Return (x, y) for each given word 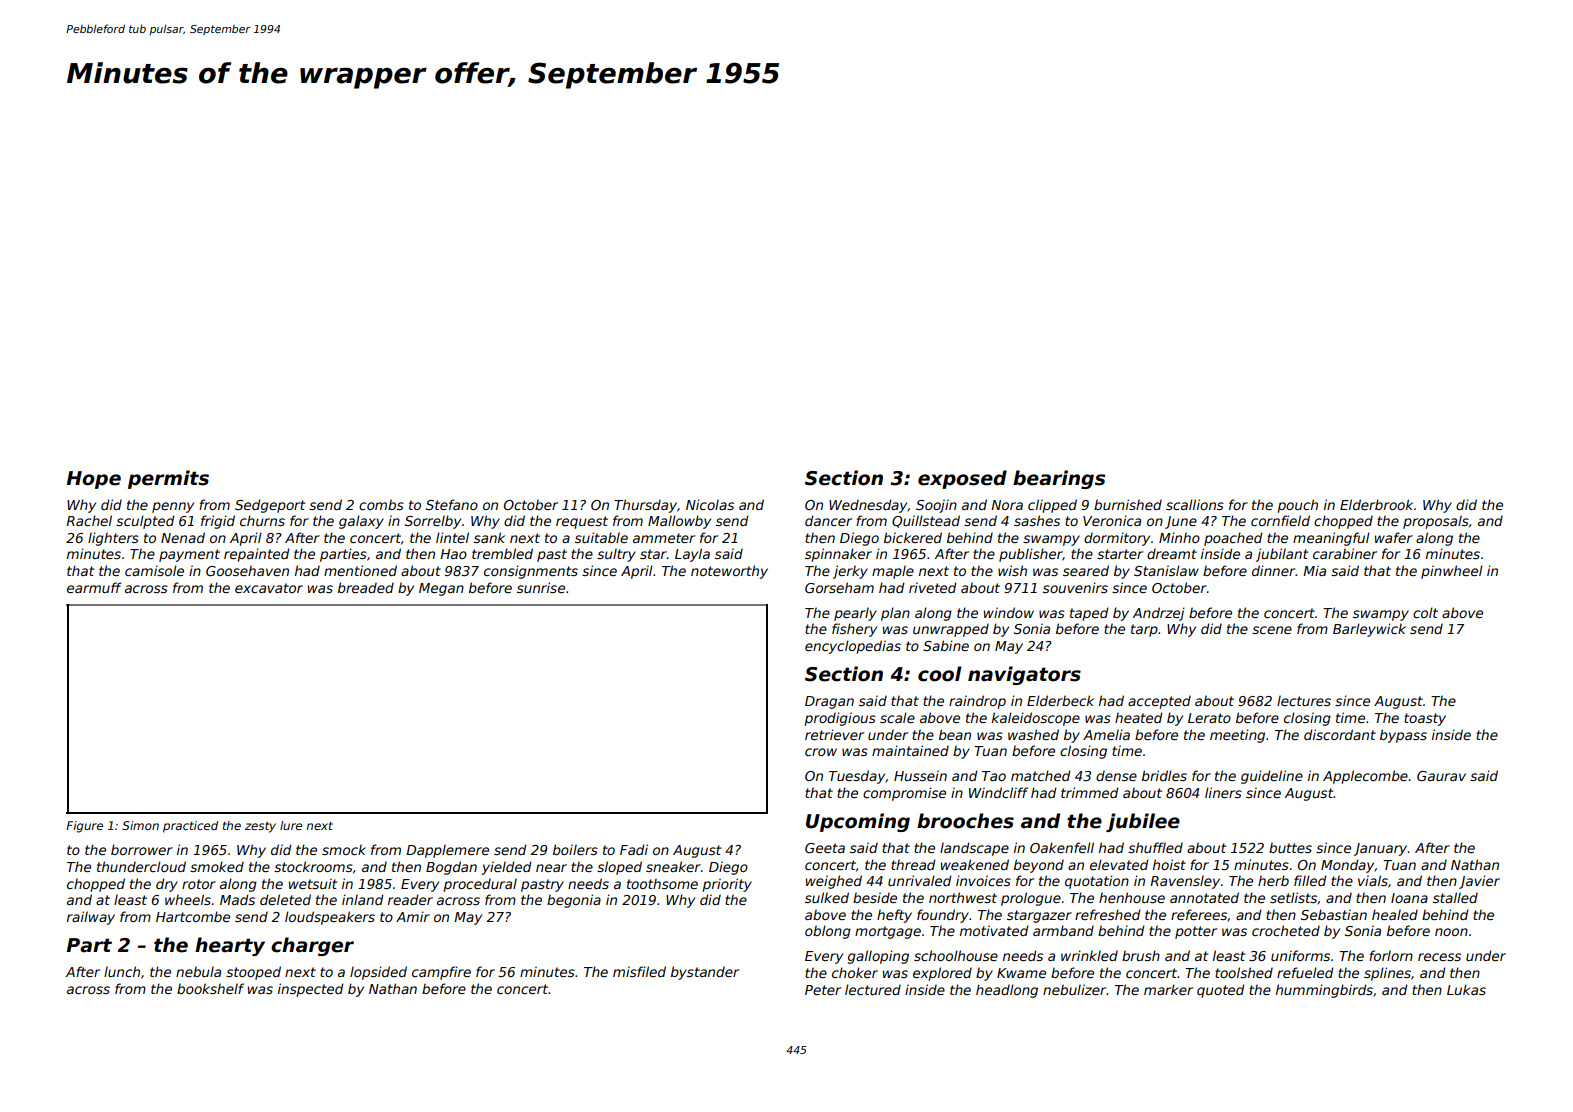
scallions (1195, 504)
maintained (910, 750)
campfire (441, 973)
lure (291, 825)
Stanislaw (1166, 570)
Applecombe (1365, 777)
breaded (366, 587)
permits (168, 479)
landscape (974, 849)
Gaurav (1441, 776)
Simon (140, 825)
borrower (142, 849)
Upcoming (858, 822)
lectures (1304, 700)
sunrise (541, 587)
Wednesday (868, 506)
